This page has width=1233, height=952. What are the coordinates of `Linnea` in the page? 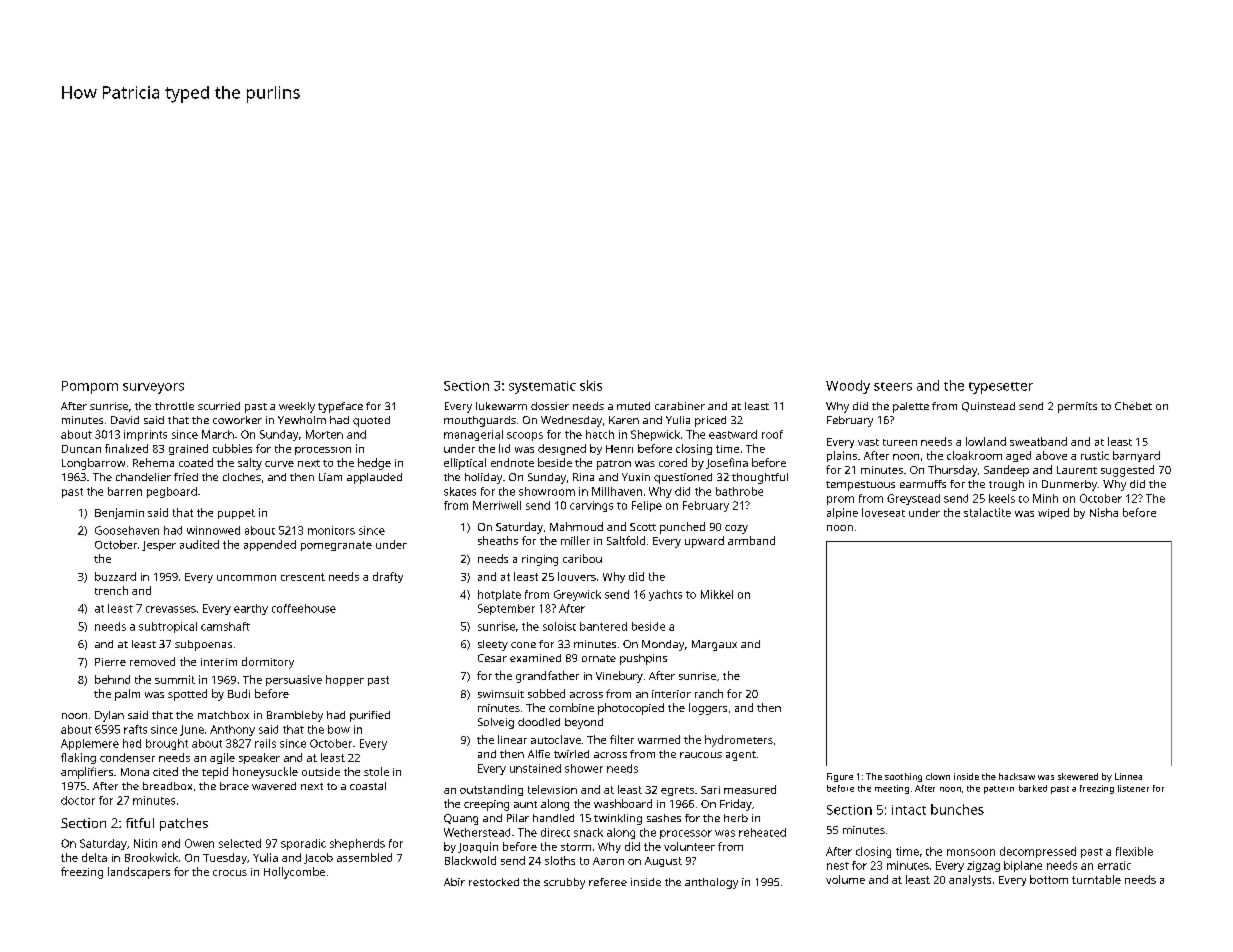 It's located at (1128, 776).
